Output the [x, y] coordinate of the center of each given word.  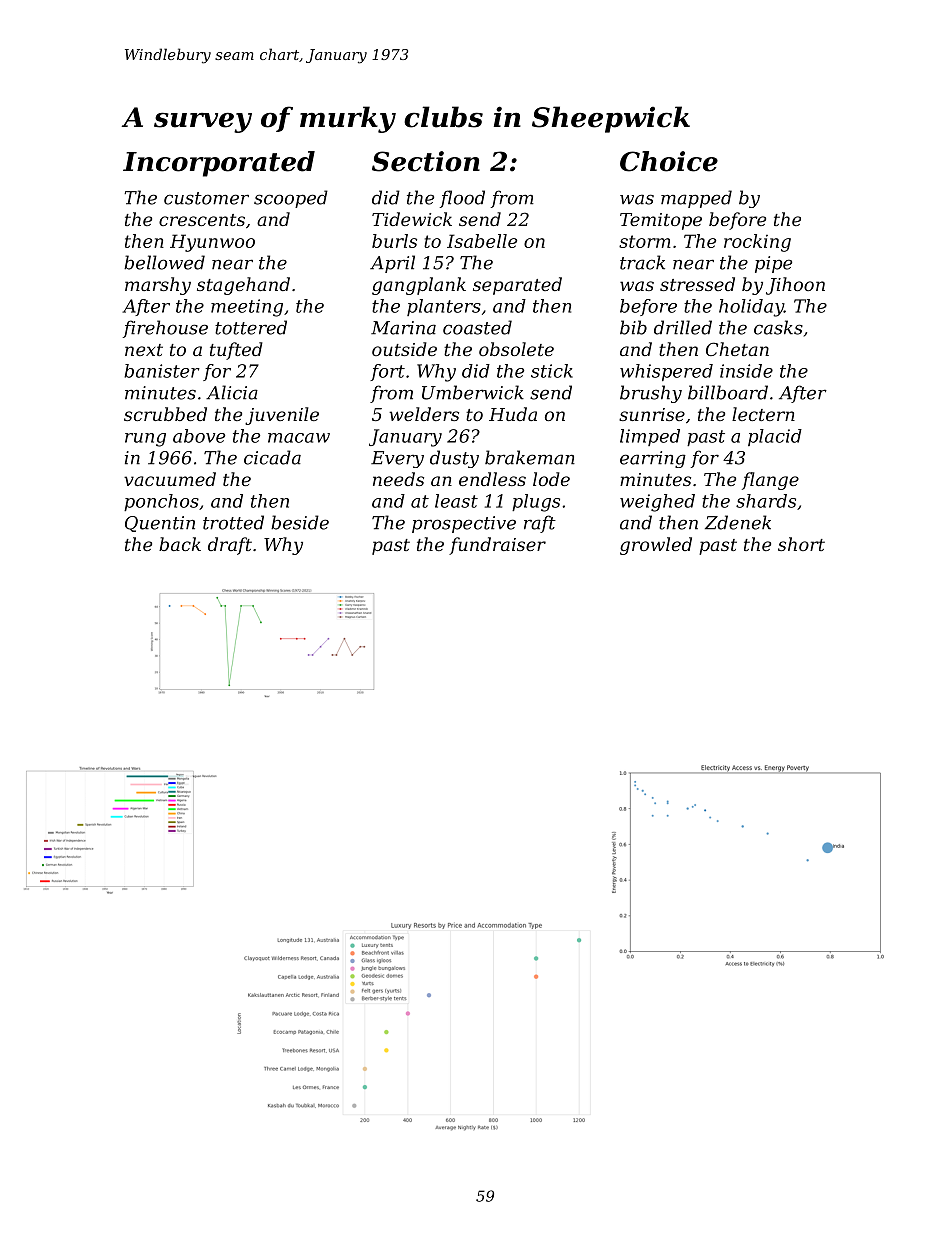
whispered [666, 372]
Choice [669, 161]
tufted [236, 351]
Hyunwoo [212, 243]
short [801, 544]
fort [387, 372]
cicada [272, 457]
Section [426, 161]
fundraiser [497, 546]
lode [551, 479]
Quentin [160, 524]
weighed [657, 503]
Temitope [661, 221]
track [642, 262]
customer [206, 198]
